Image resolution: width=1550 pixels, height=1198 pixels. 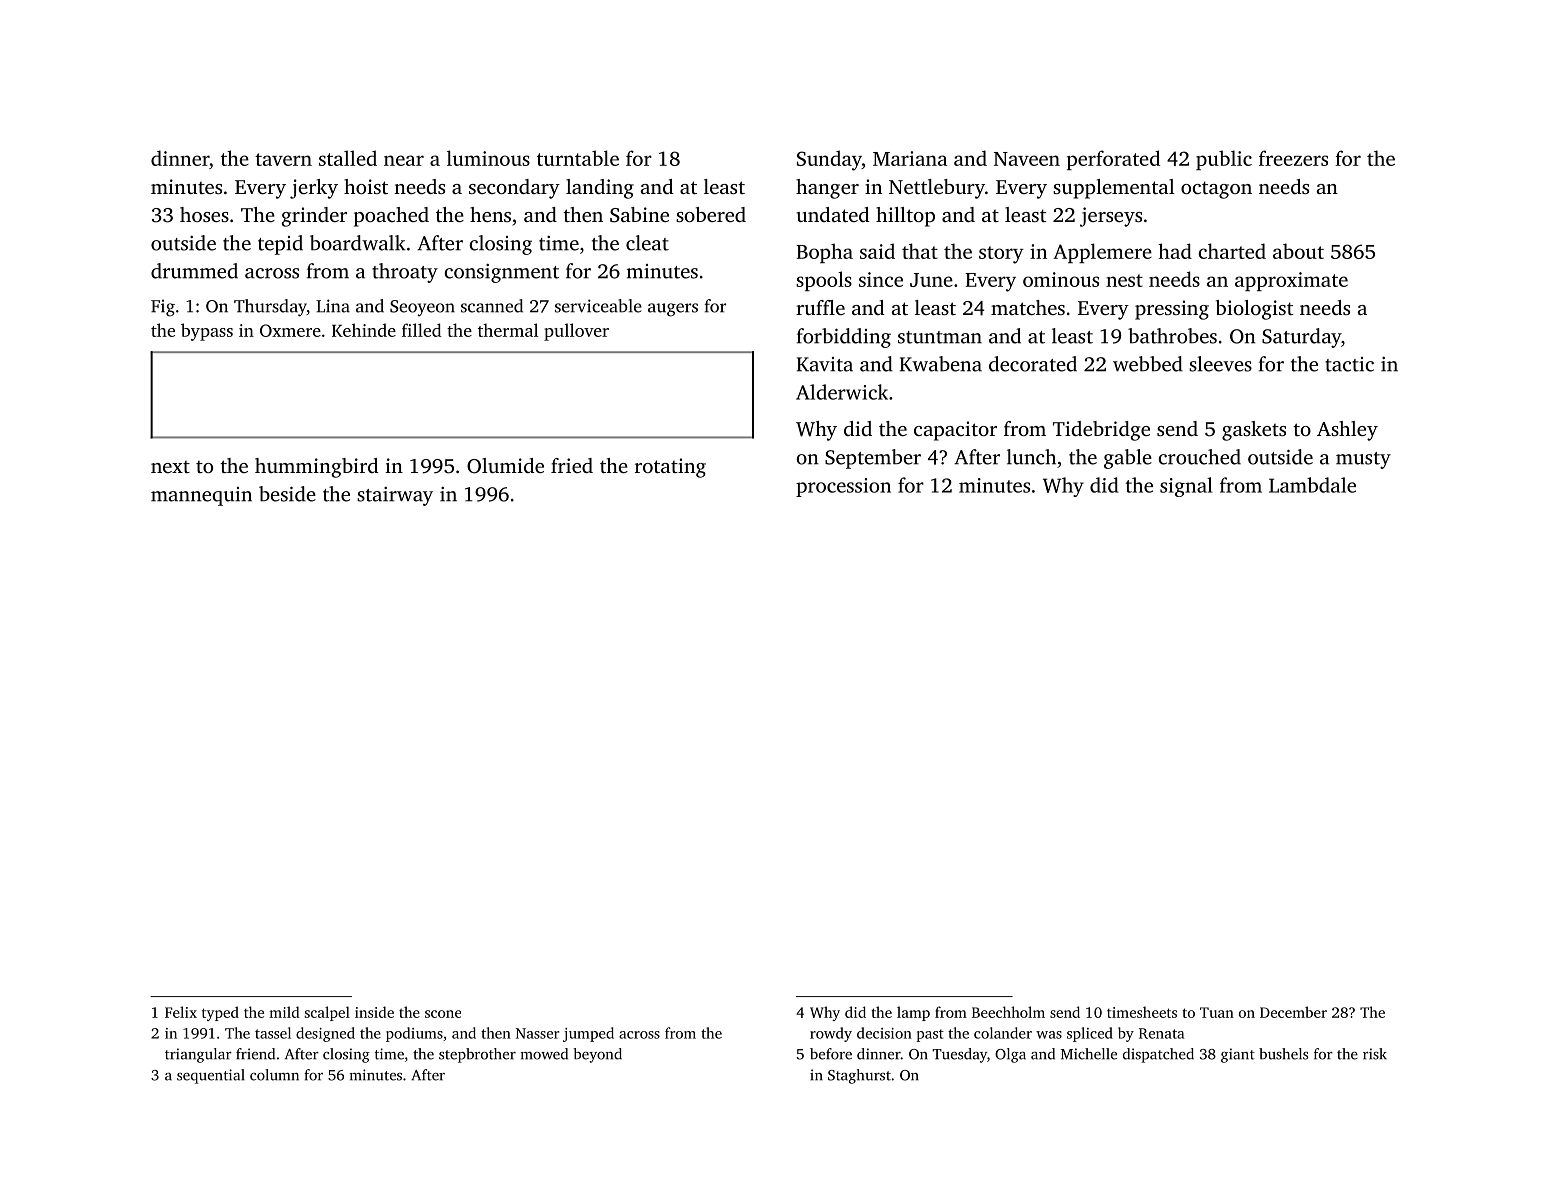 I want to click on lamp, so click(x=913, y=1013).
